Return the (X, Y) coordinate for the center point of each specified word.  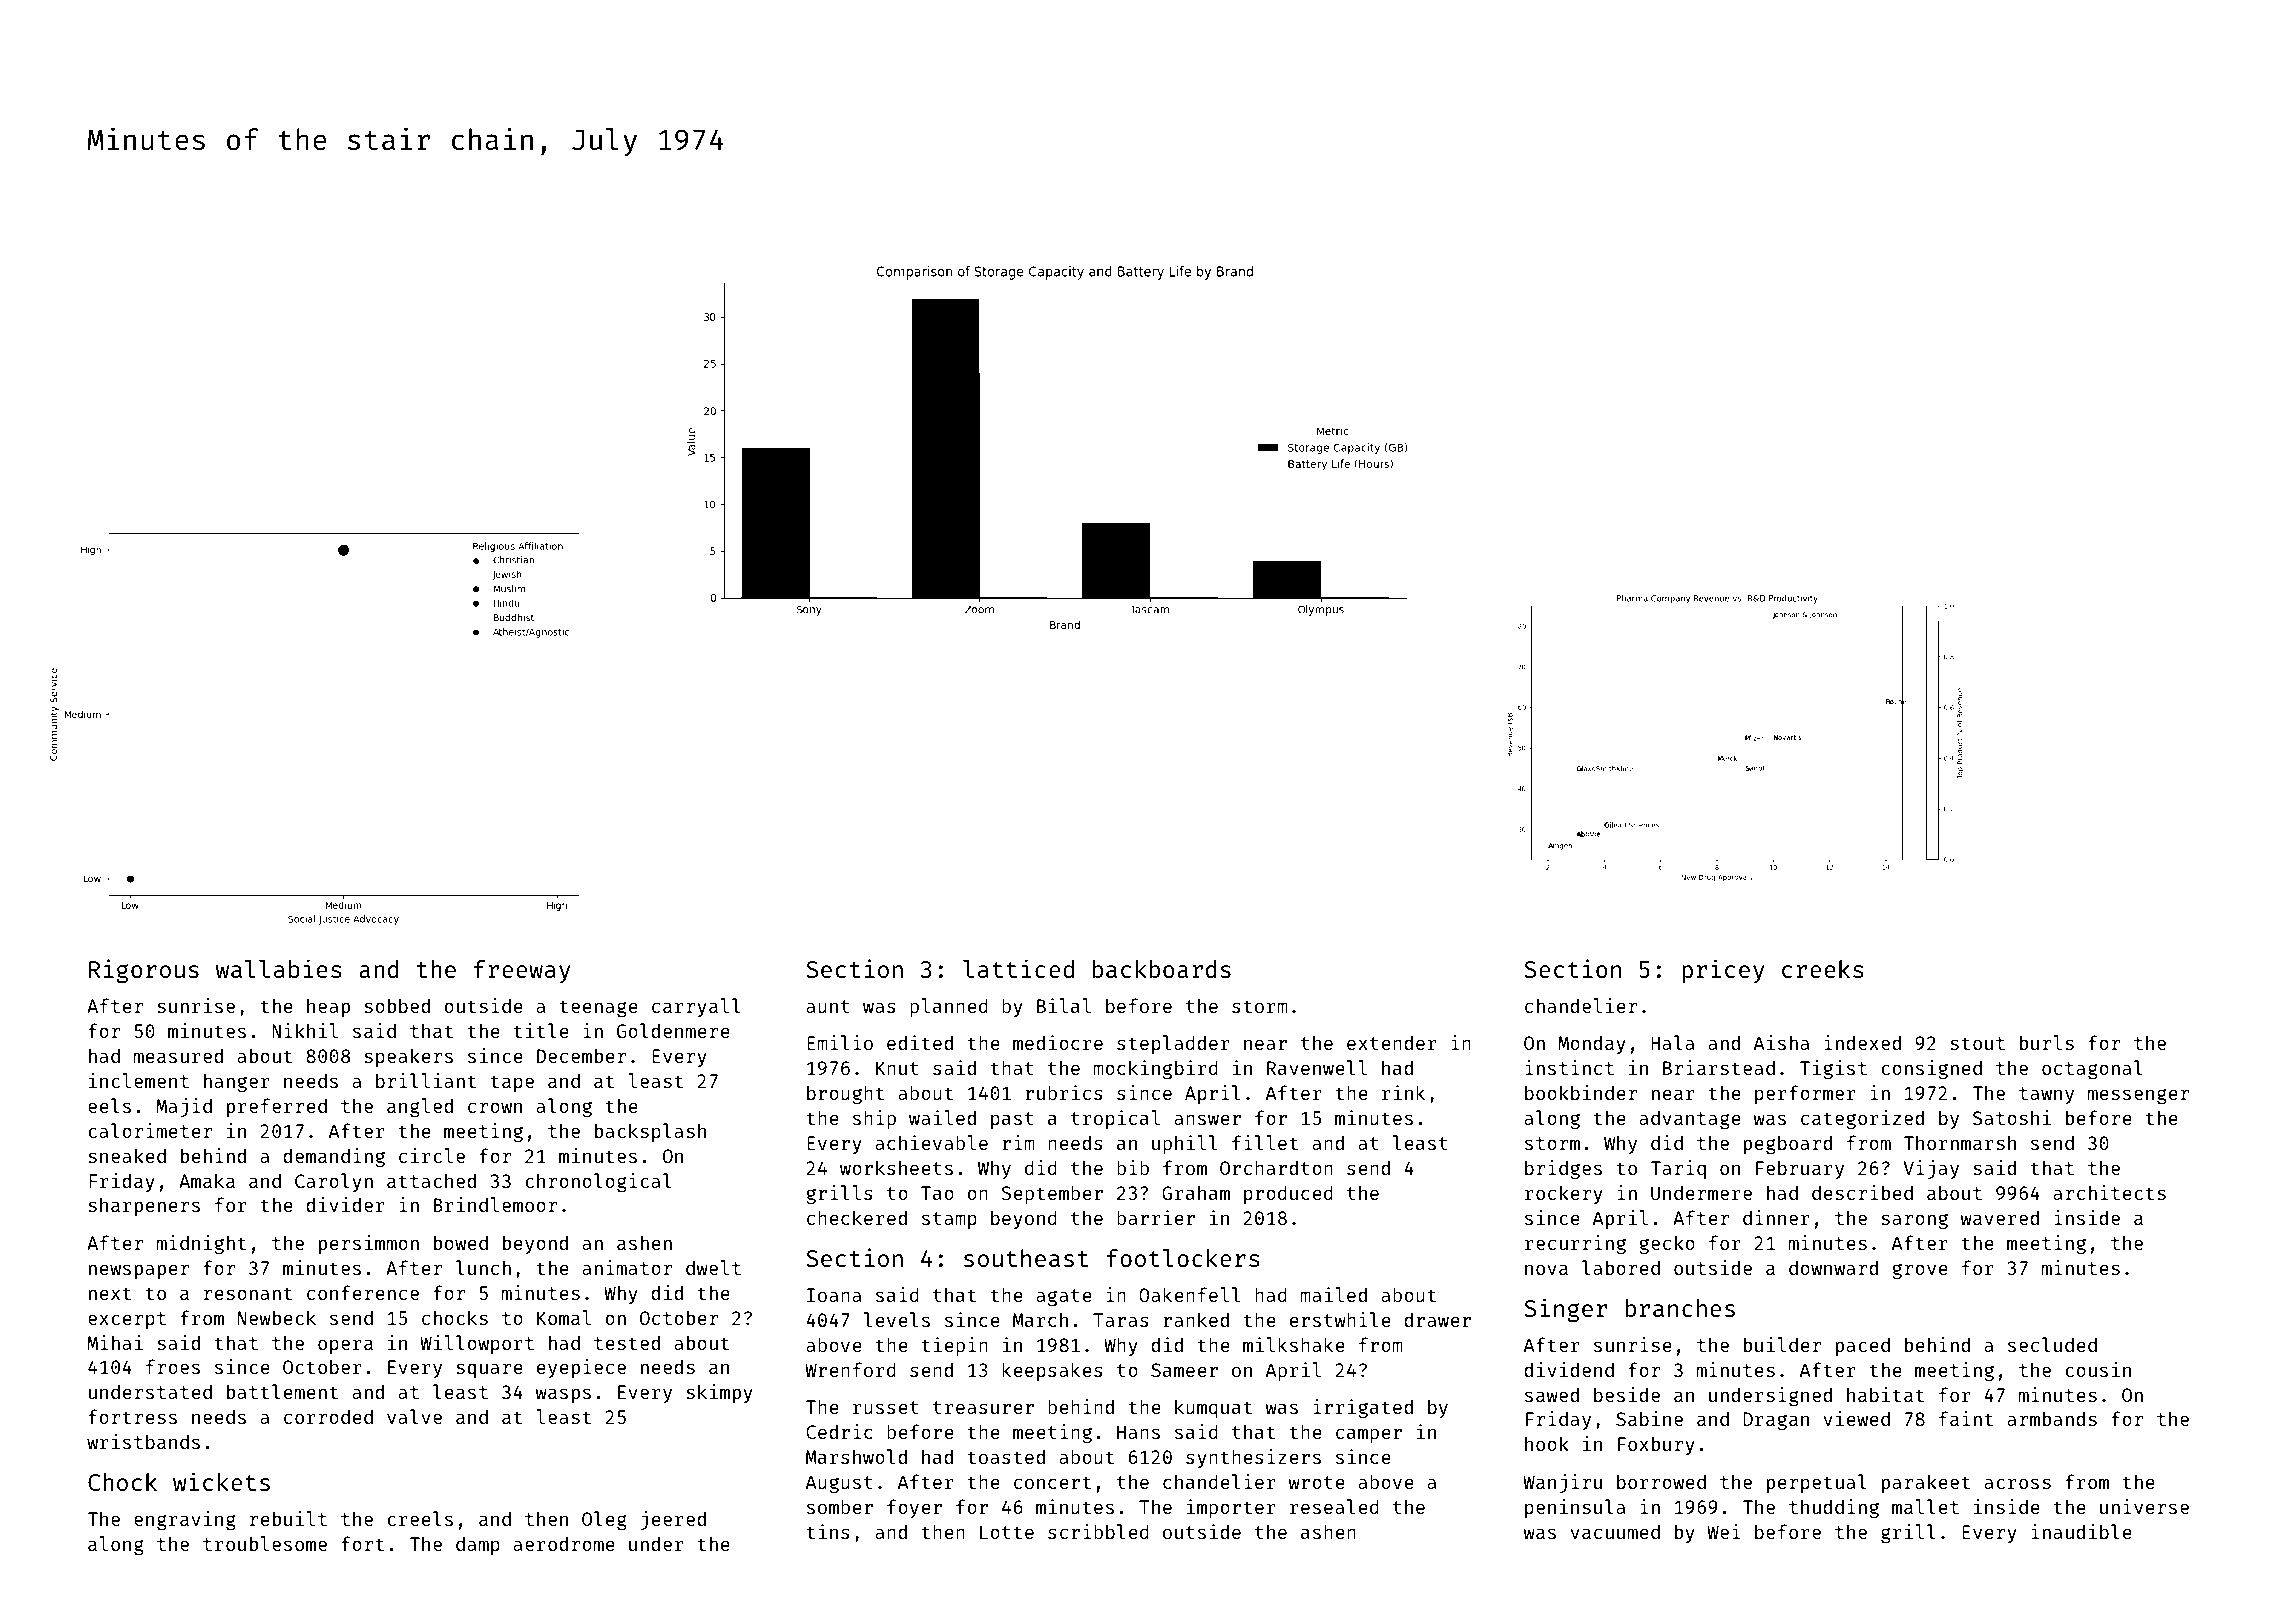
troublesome (265, 1543)
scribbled (1098, 1531)
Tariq (1678, 1169)
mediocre (1058, 1042)
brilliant (426, 1080)
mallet (1925, 1506)
